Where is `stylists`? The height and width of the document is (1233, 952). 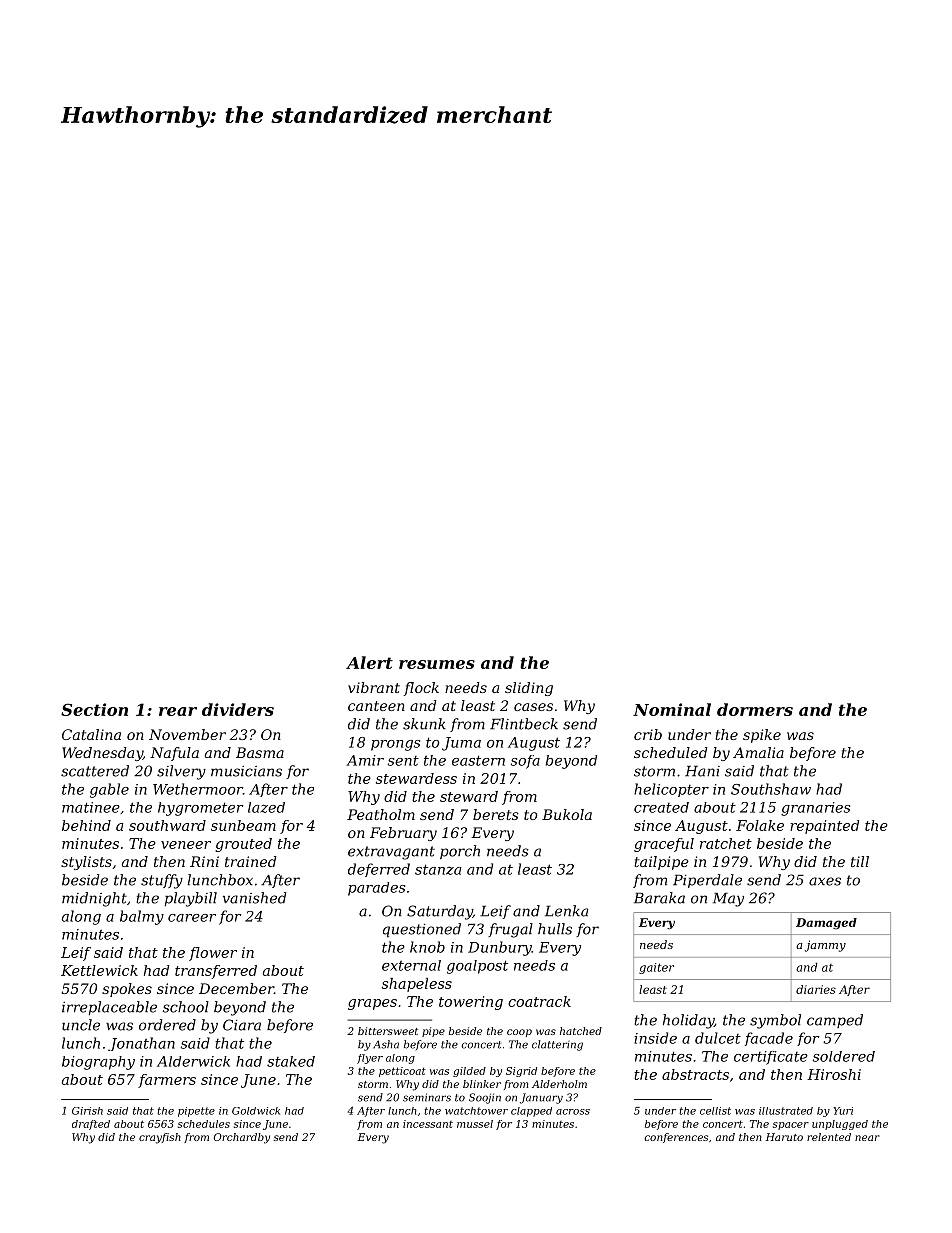
stylists is located at coordinates (86, 863).
